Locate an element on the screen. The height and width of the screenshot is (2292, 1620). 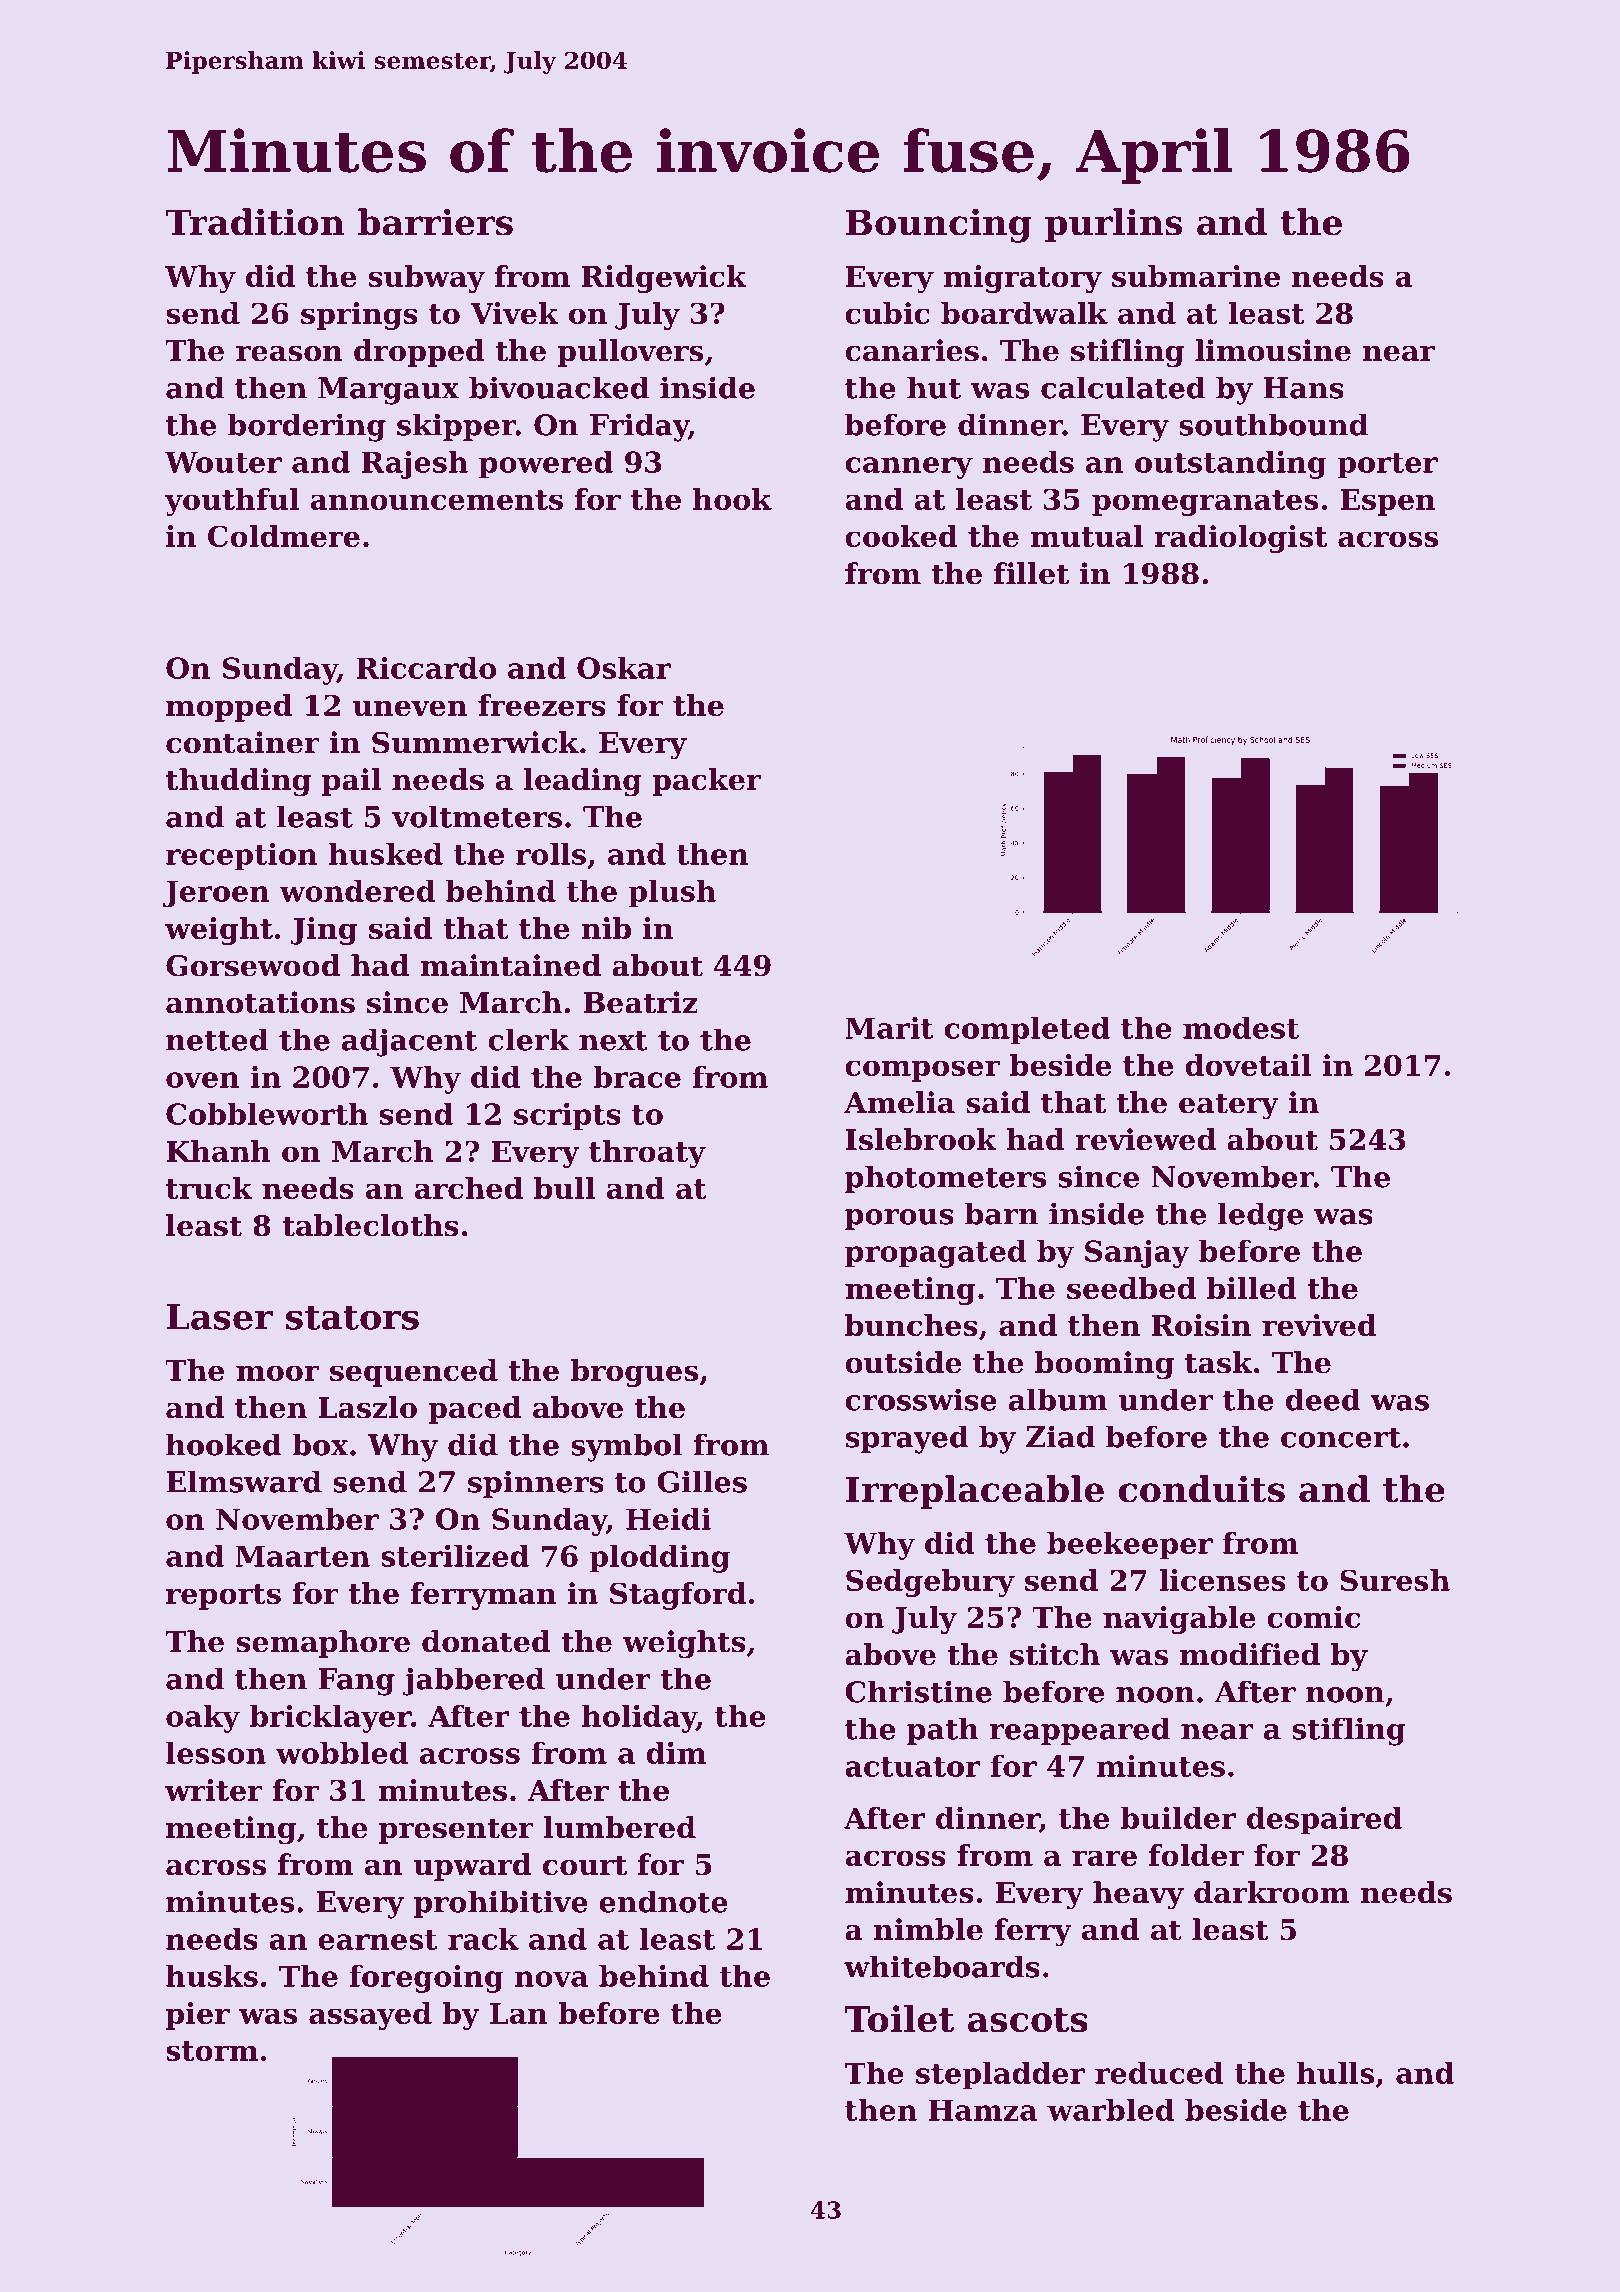
revived is located at coordinates (1319, 1325).
